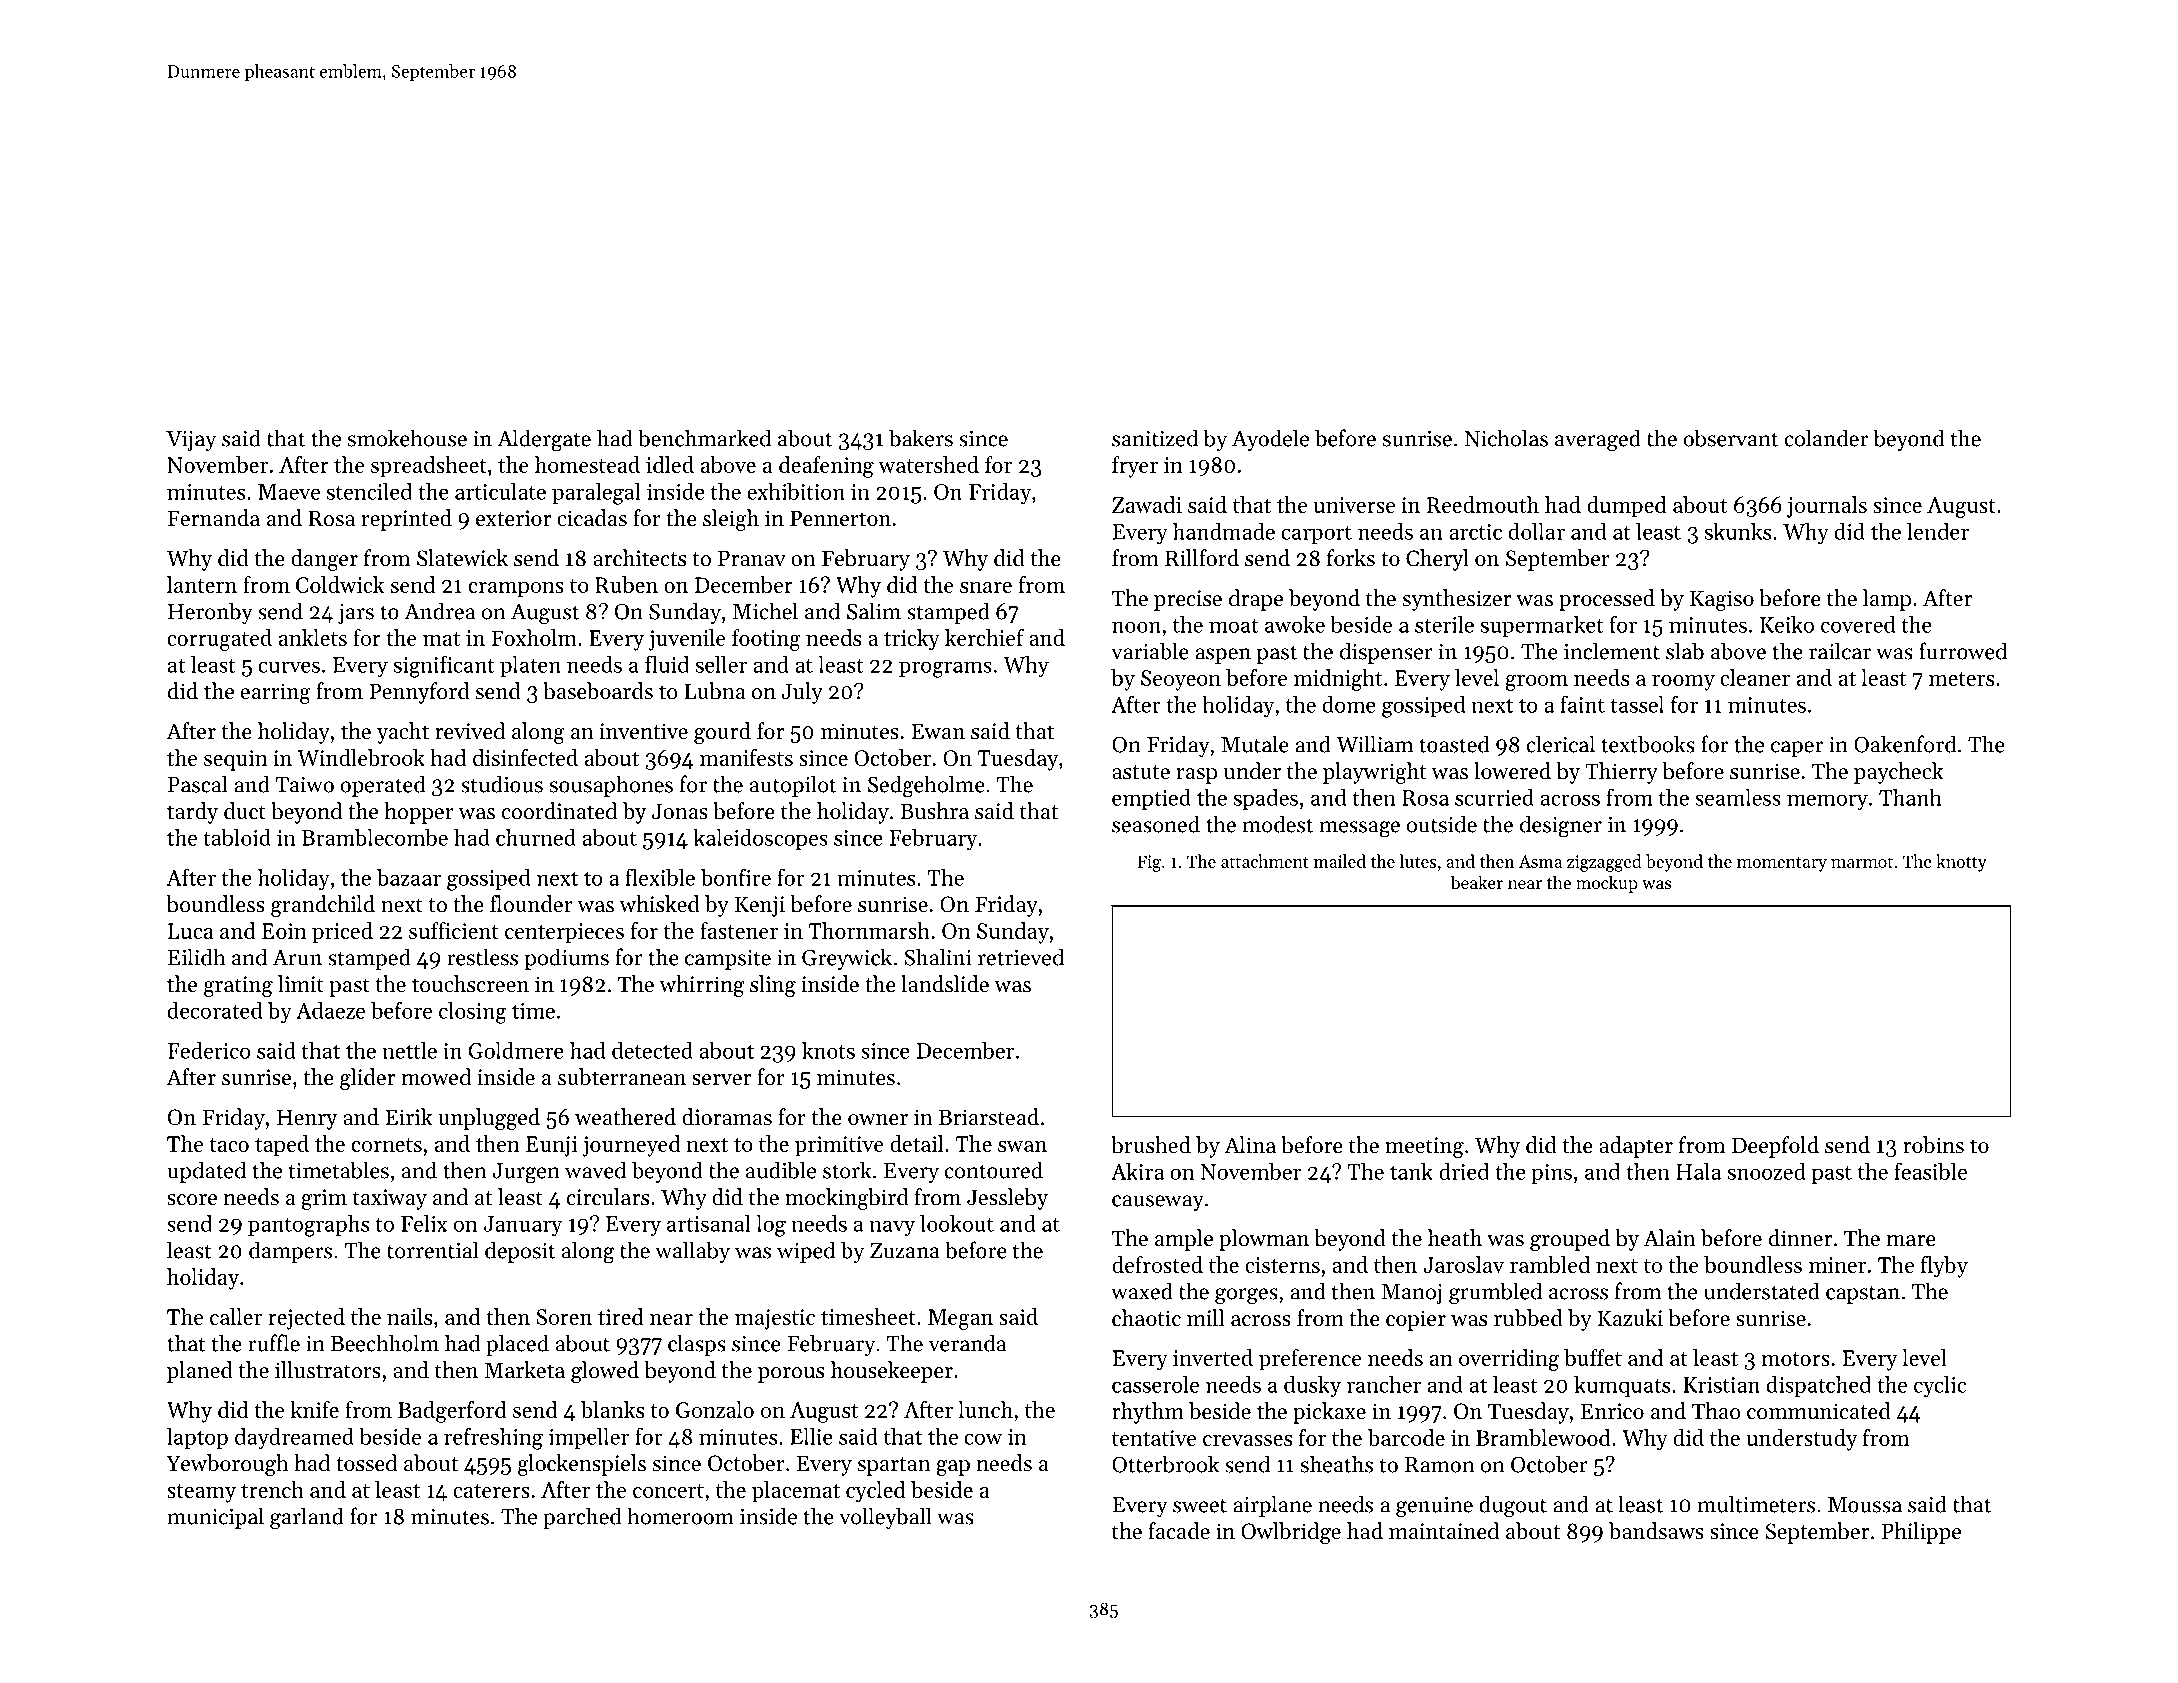 This image has height=1683, width=2178. I want to click on parched, so click(582, 1518).
